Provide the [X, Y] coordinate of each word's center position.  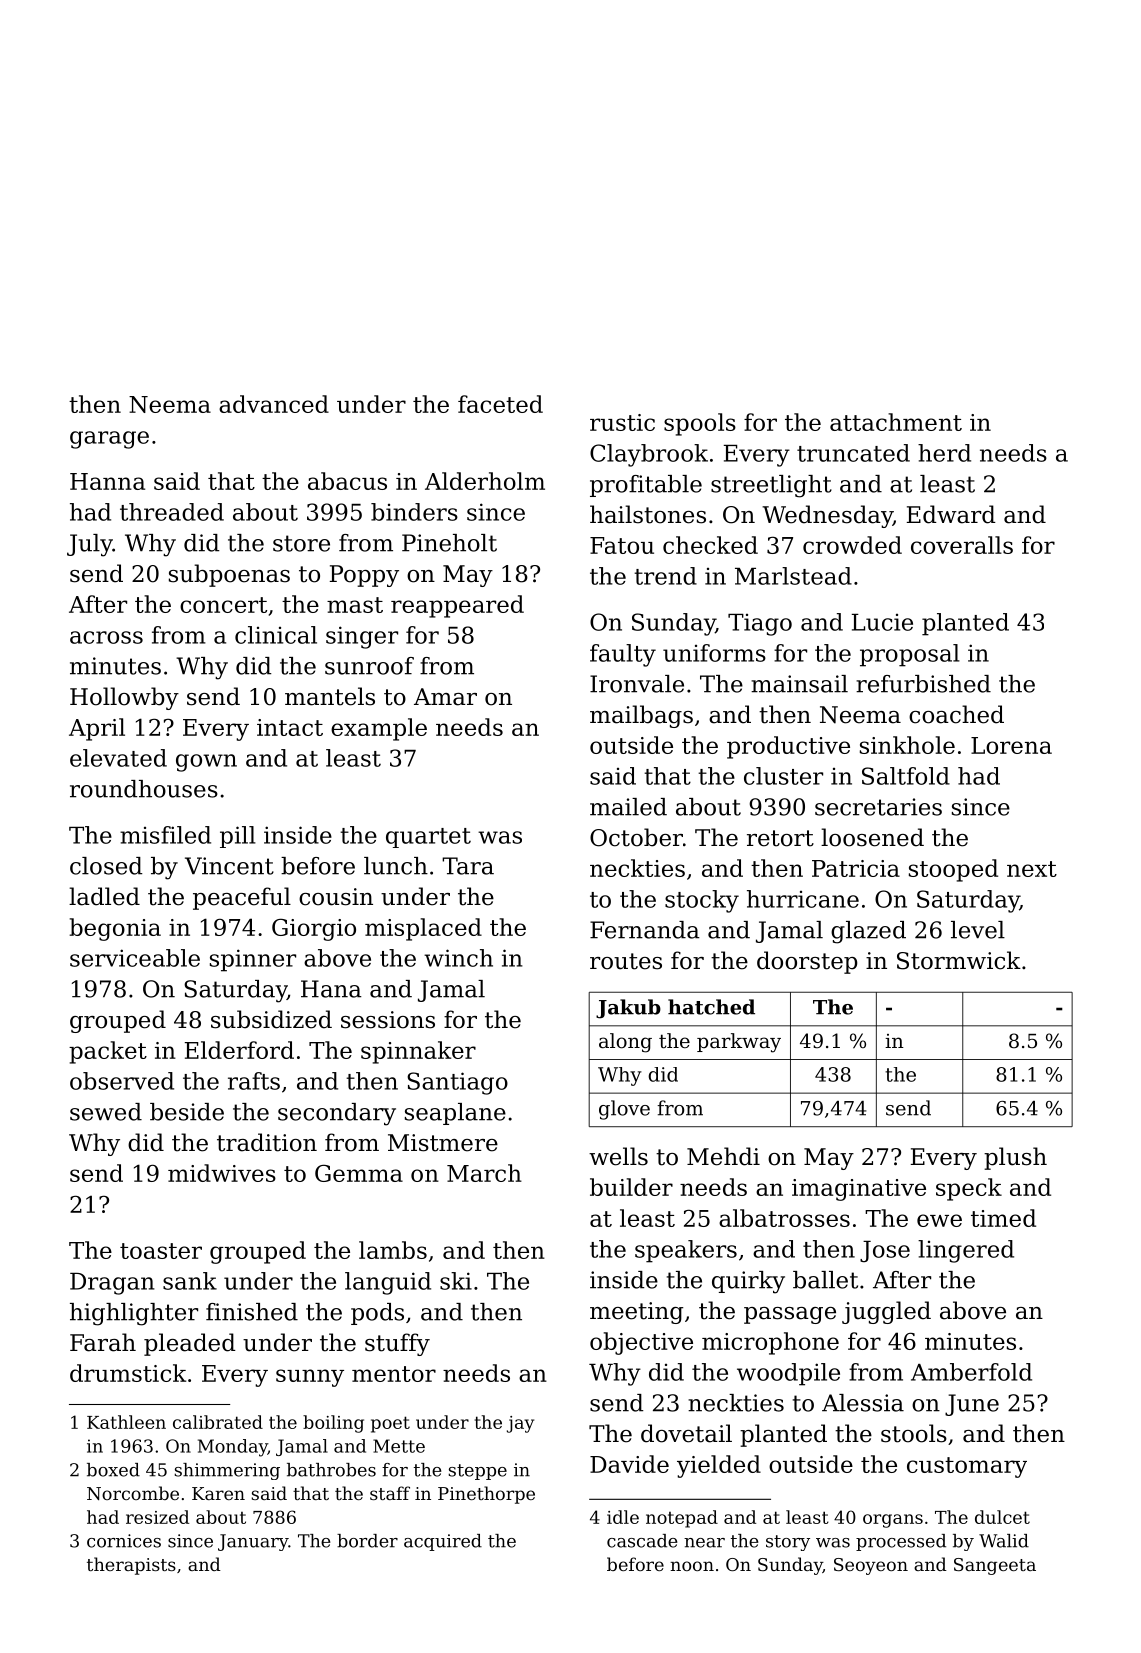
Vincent [229, 866]
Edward [951, 514]
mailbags [641, 716]
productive [788, 747]
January [253, 1542]
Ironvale [637, 684]
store [301, 543]
